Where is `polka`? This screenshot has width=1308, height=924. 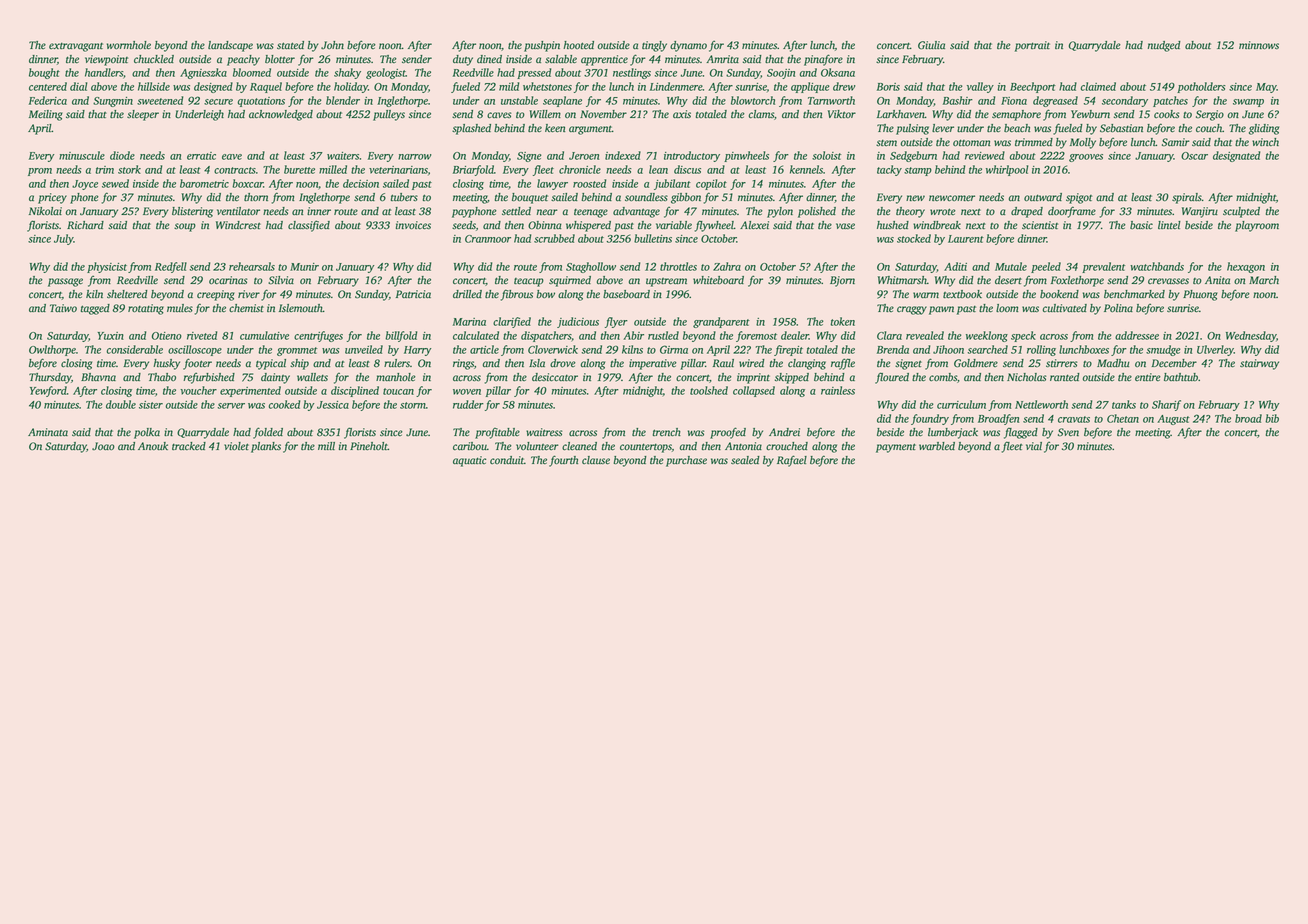 polka is located at coordinates (147, 433).
